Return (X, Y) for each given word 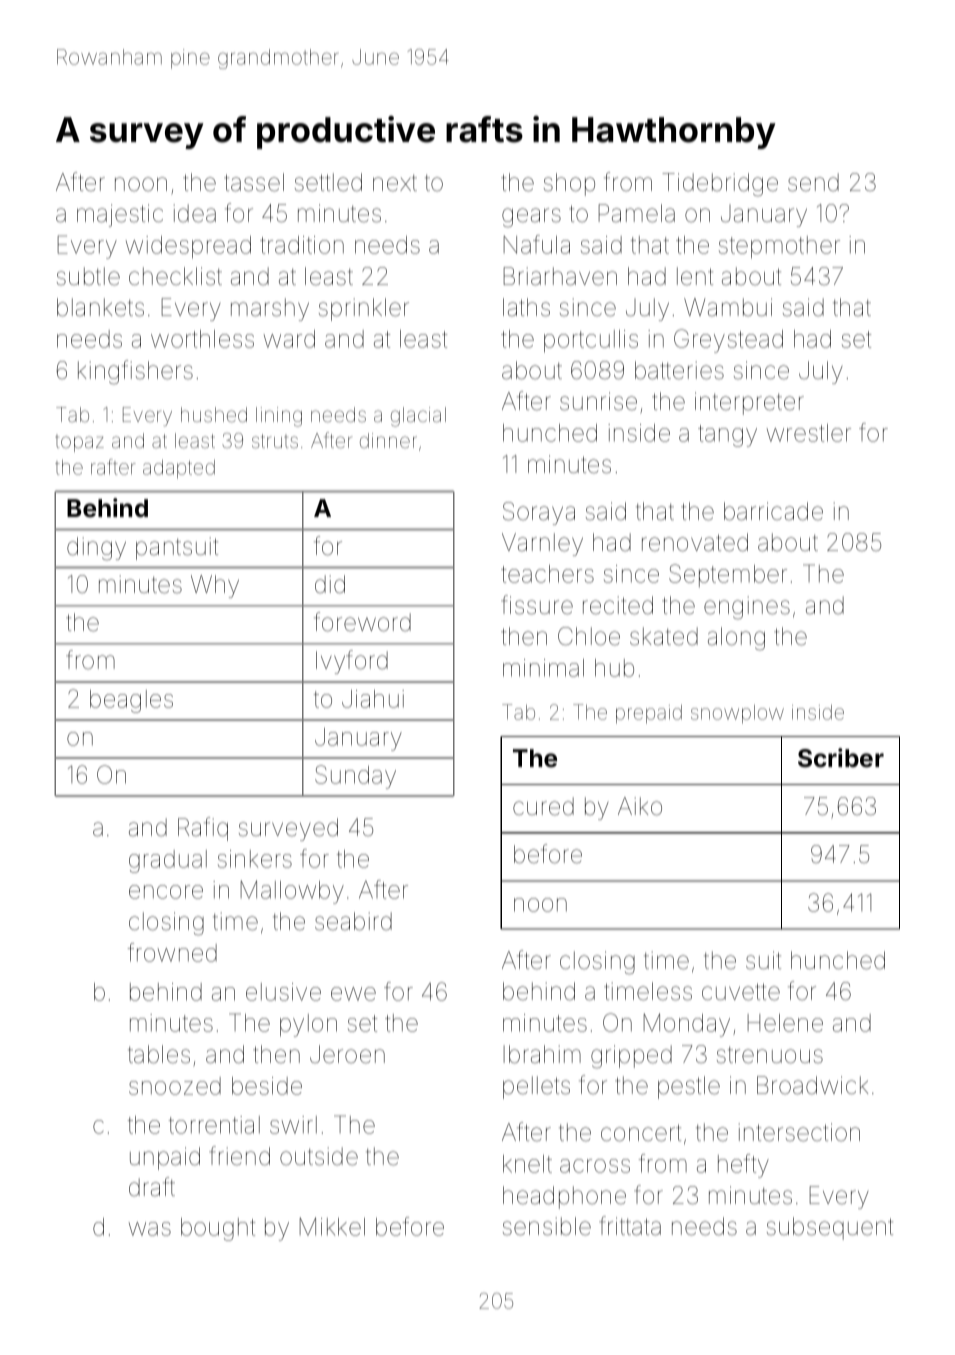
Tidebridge (720, 185)
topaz (80, 443)
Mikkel (332, 1227)
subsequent (830, 1228)
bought (218, 1229)
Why (215, 586)
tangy (727, 436)
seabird (353, 921)
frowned (172, 952)
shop (569, 184)
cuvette (741, 992)
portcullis (591, 341)
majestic (120, 215)
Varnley (542, 544)
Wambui (728, 307)
